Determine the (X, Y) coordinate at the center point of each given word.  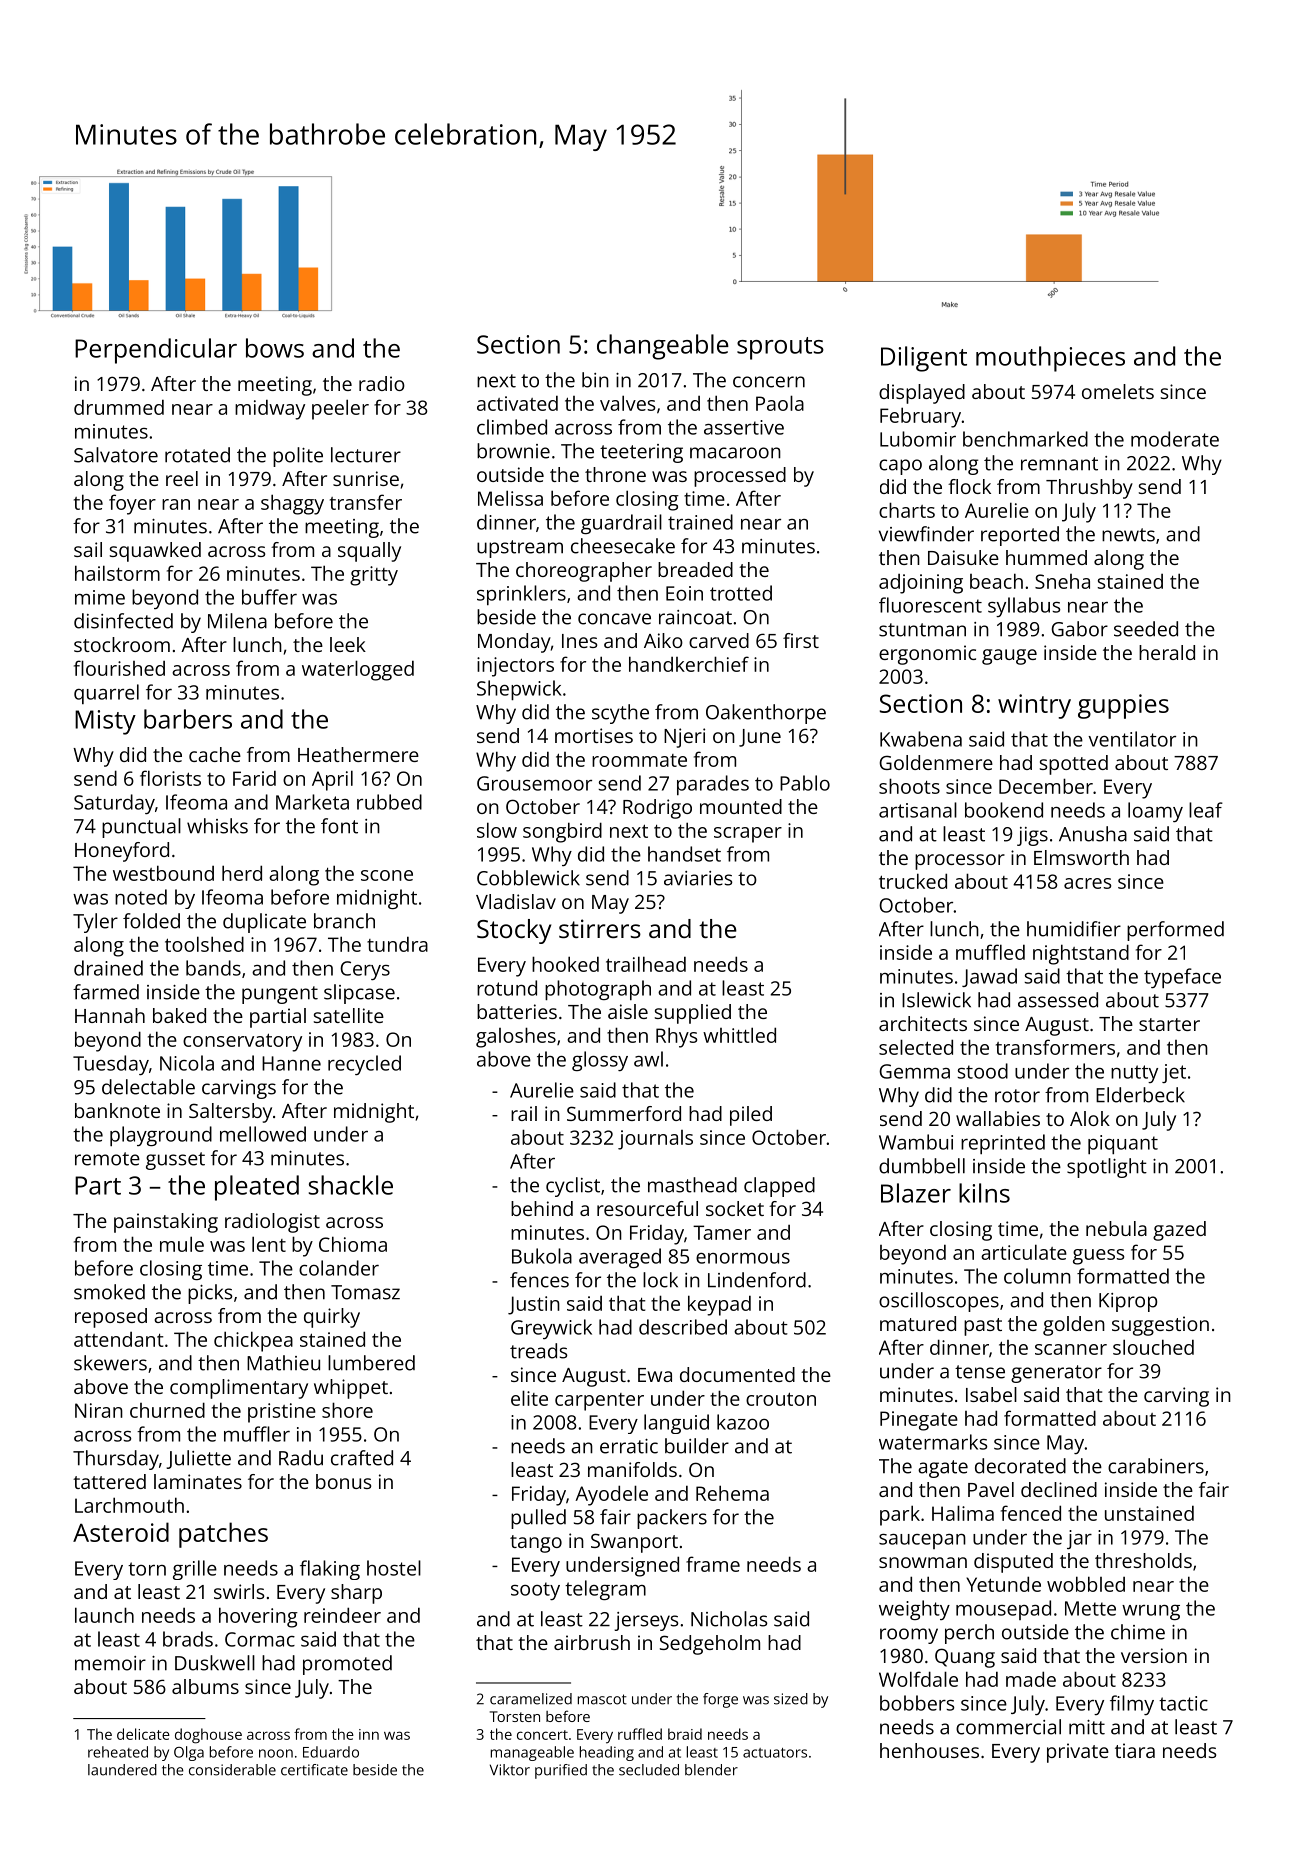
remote (107, 1159)
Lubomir (918, 439)
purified (561, 1771)
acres (1087, 883)
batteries (517, 1011)
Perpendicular (156, 351)
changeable (663, 347)
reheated (118, 1752)
